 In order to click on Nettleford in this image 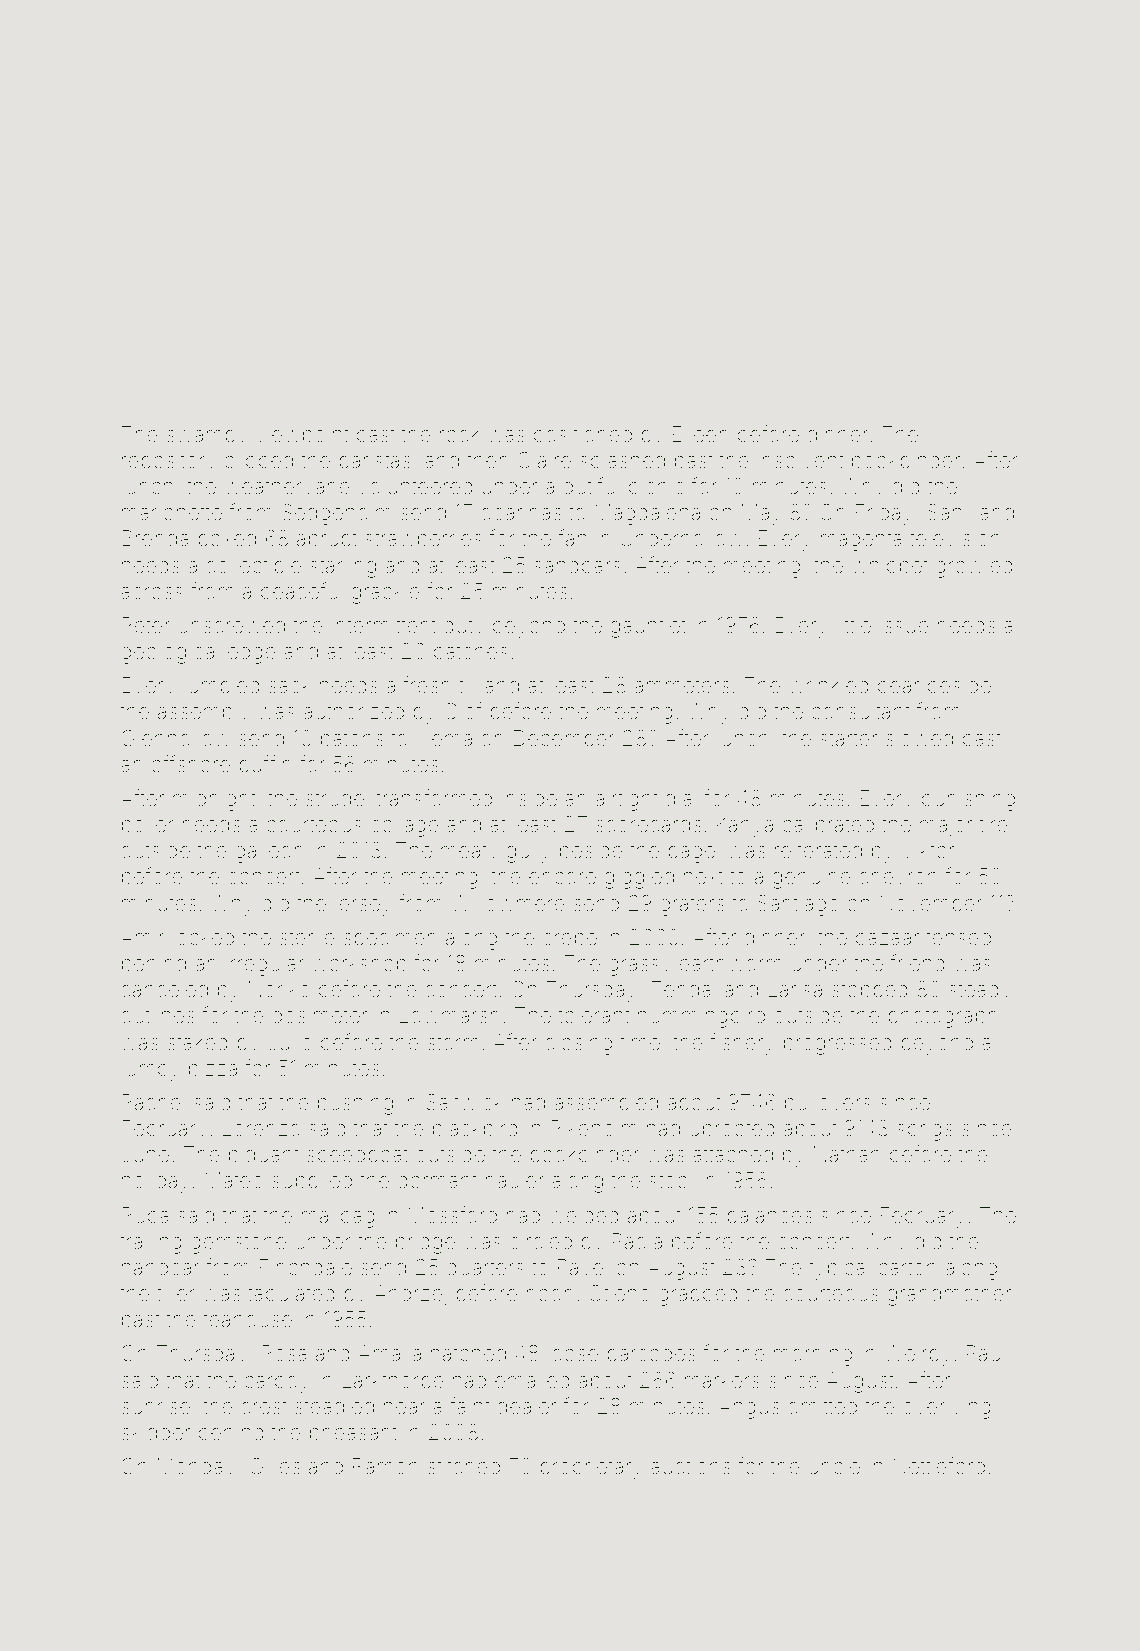, I will do `click(939, 1466)`.
